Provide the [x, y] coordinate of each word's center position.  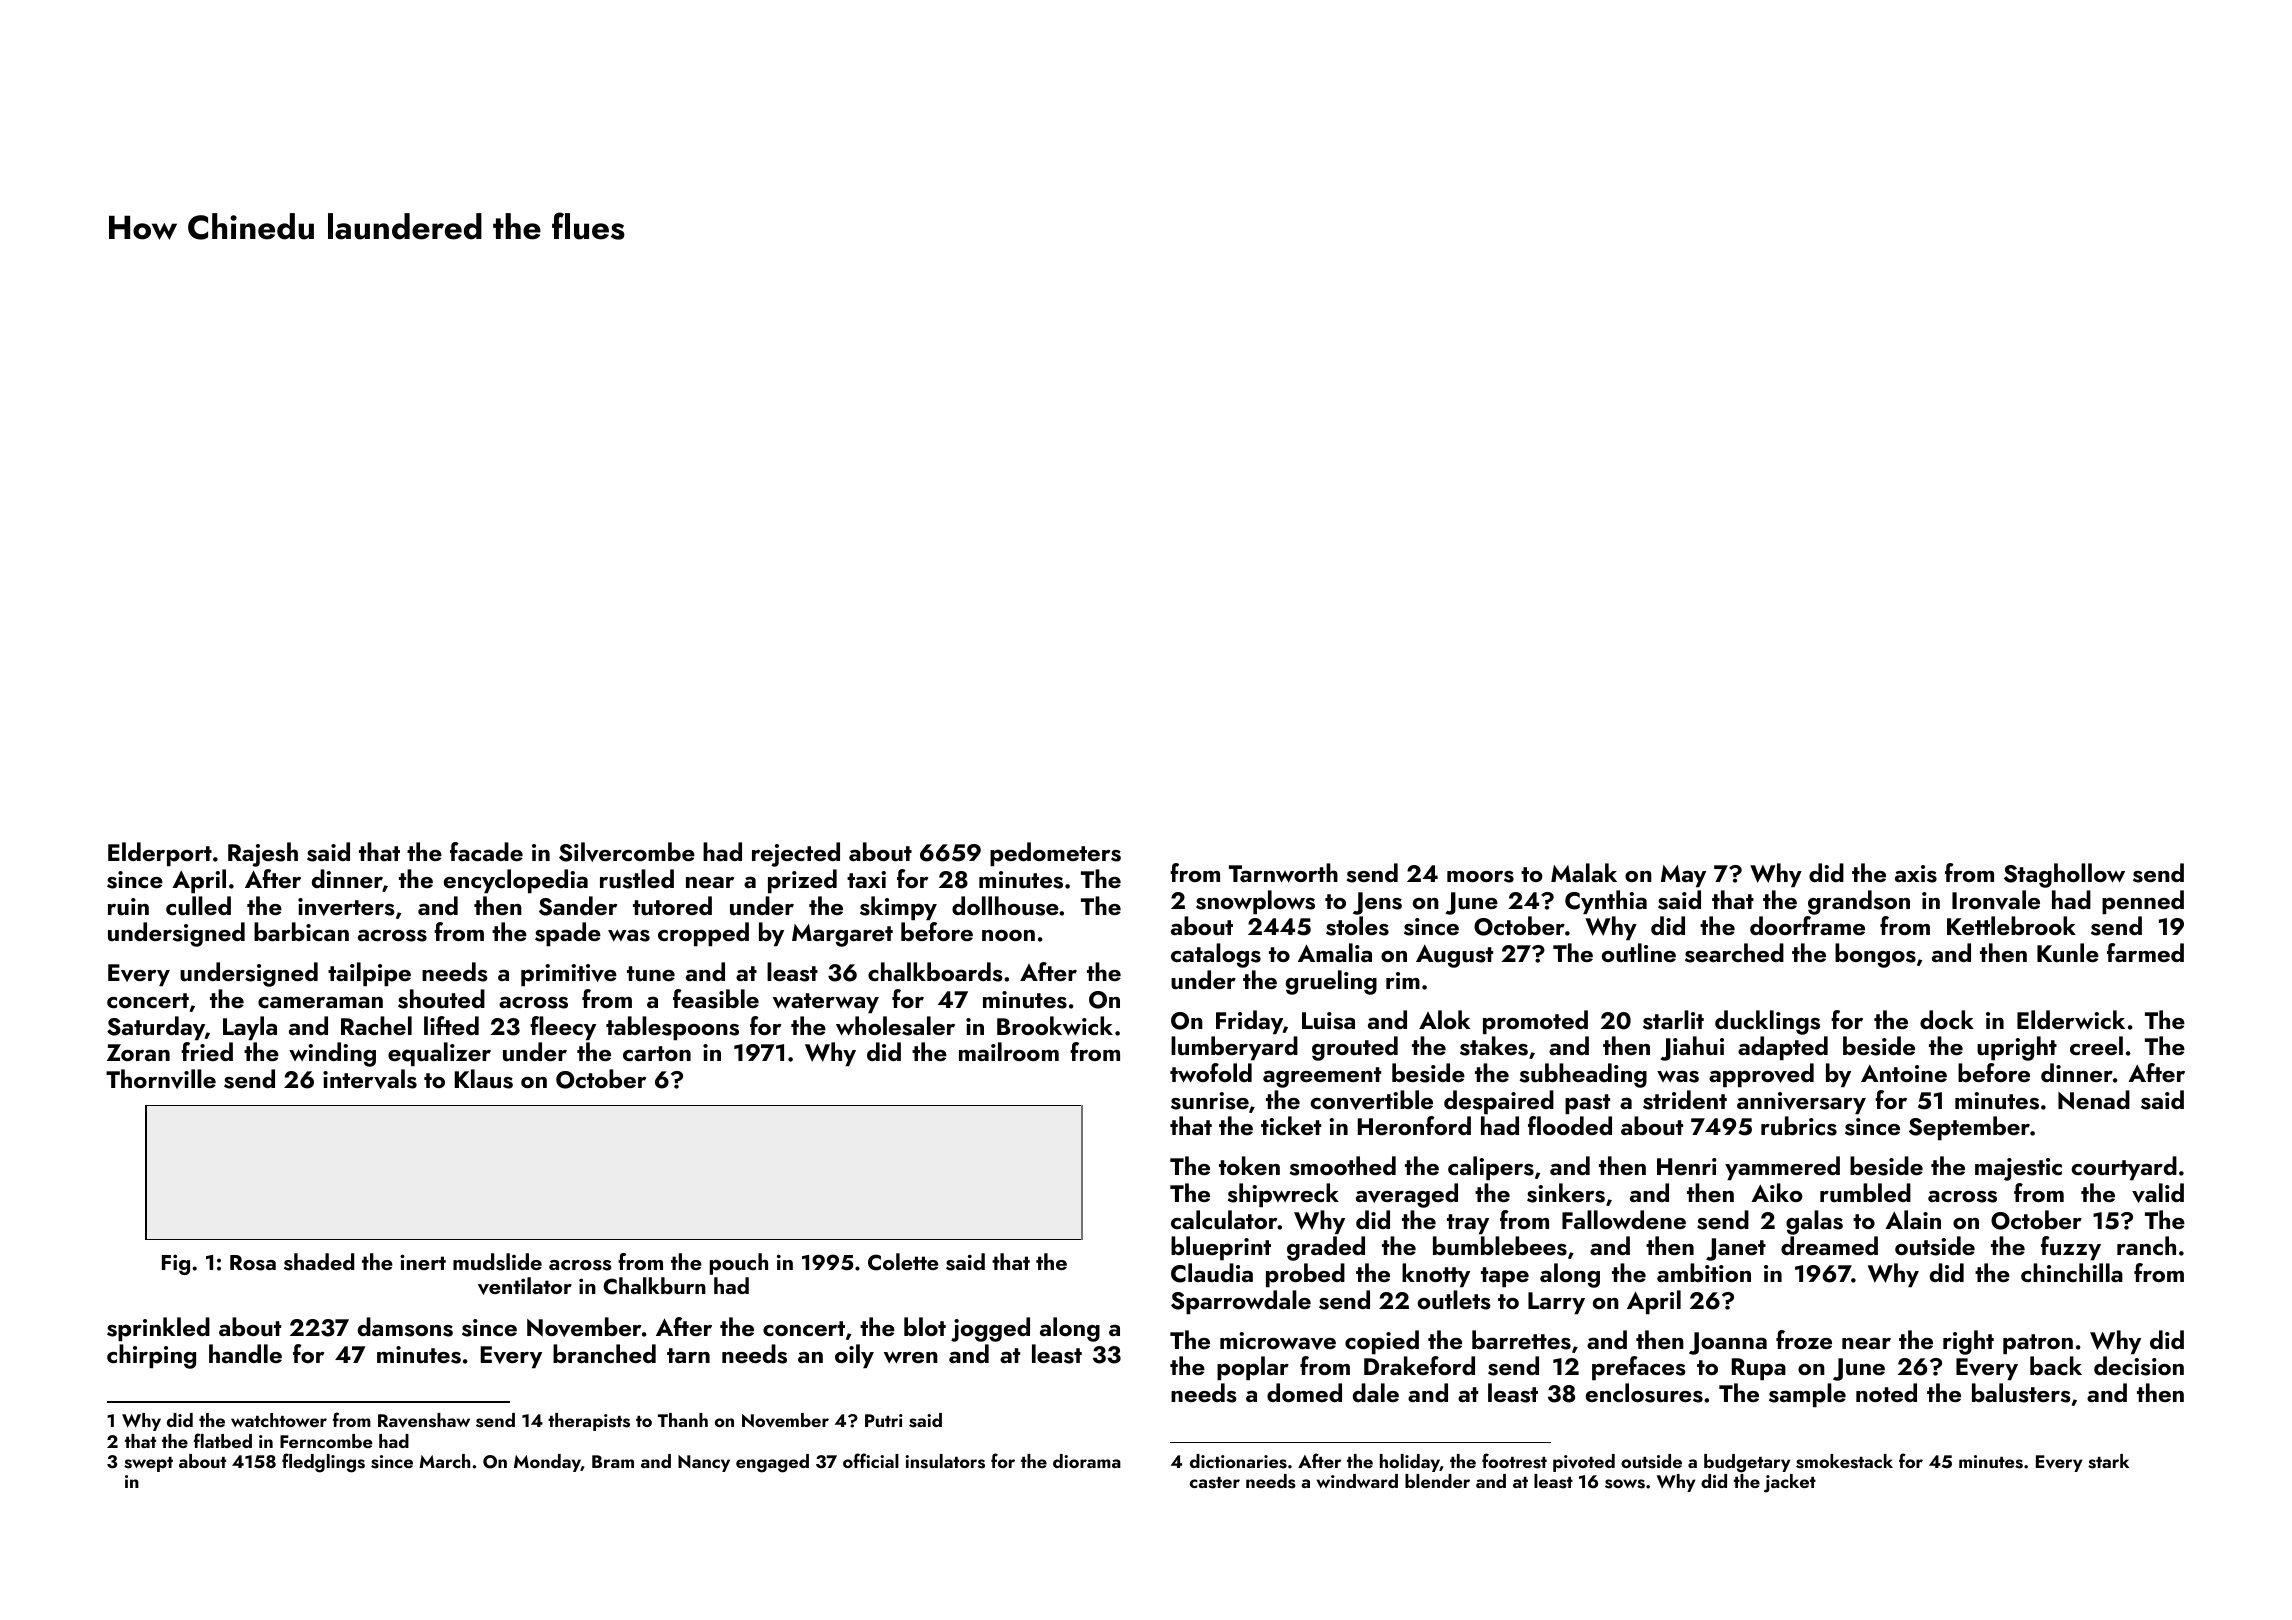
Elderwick [2071, 1019]
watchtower [279, 1420]
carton [657, 1053]
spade [568, 934]
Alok [1444, 1019]
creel [2096, 1045]
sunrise [1210, 1101]
